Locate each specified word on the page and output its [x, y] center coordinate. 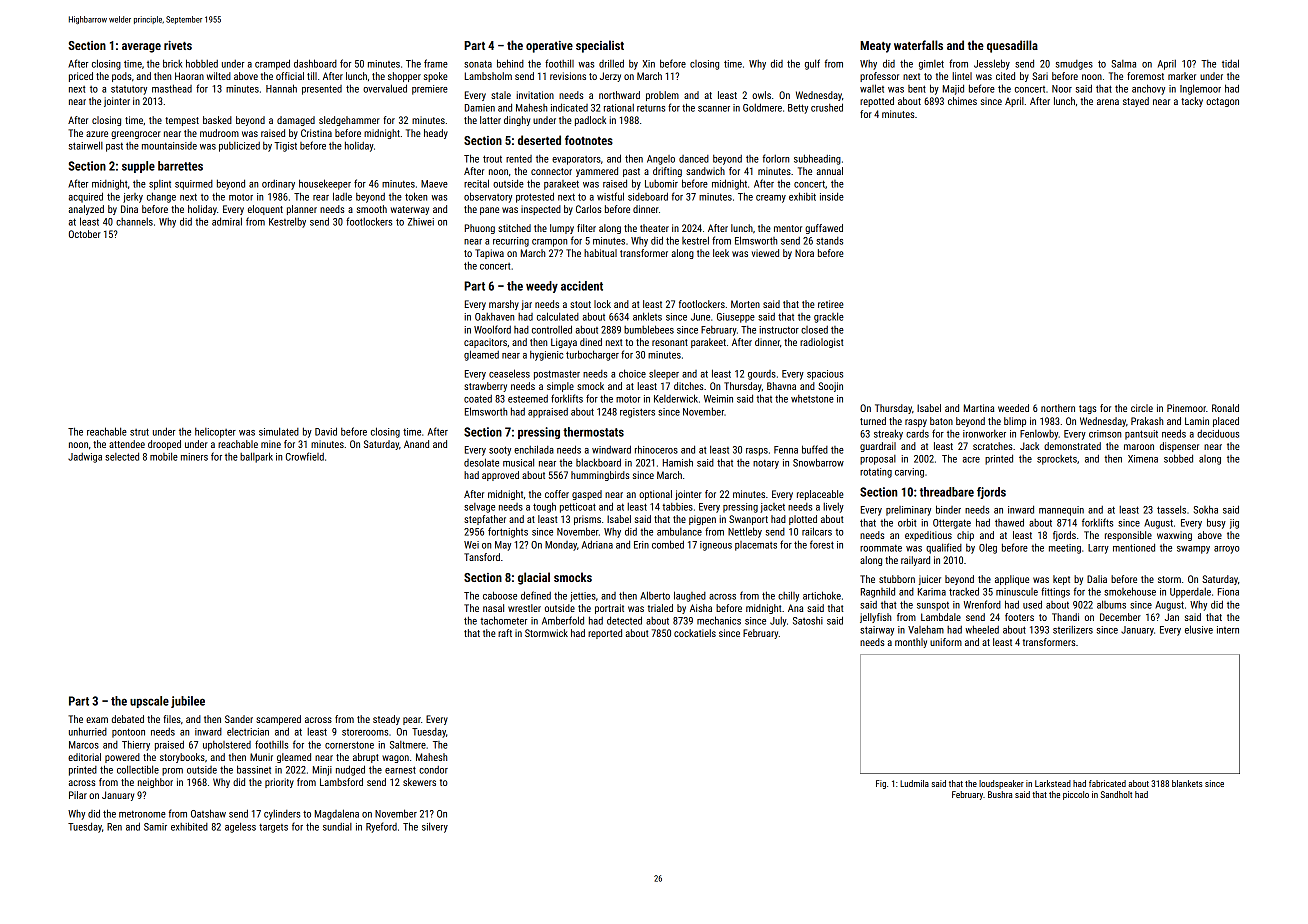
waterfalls [918, 45]
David [326, 431]
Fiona [1228, 592]
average [141, 48]
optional [655, 495]
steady [386, 720]
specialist [600, 46]
